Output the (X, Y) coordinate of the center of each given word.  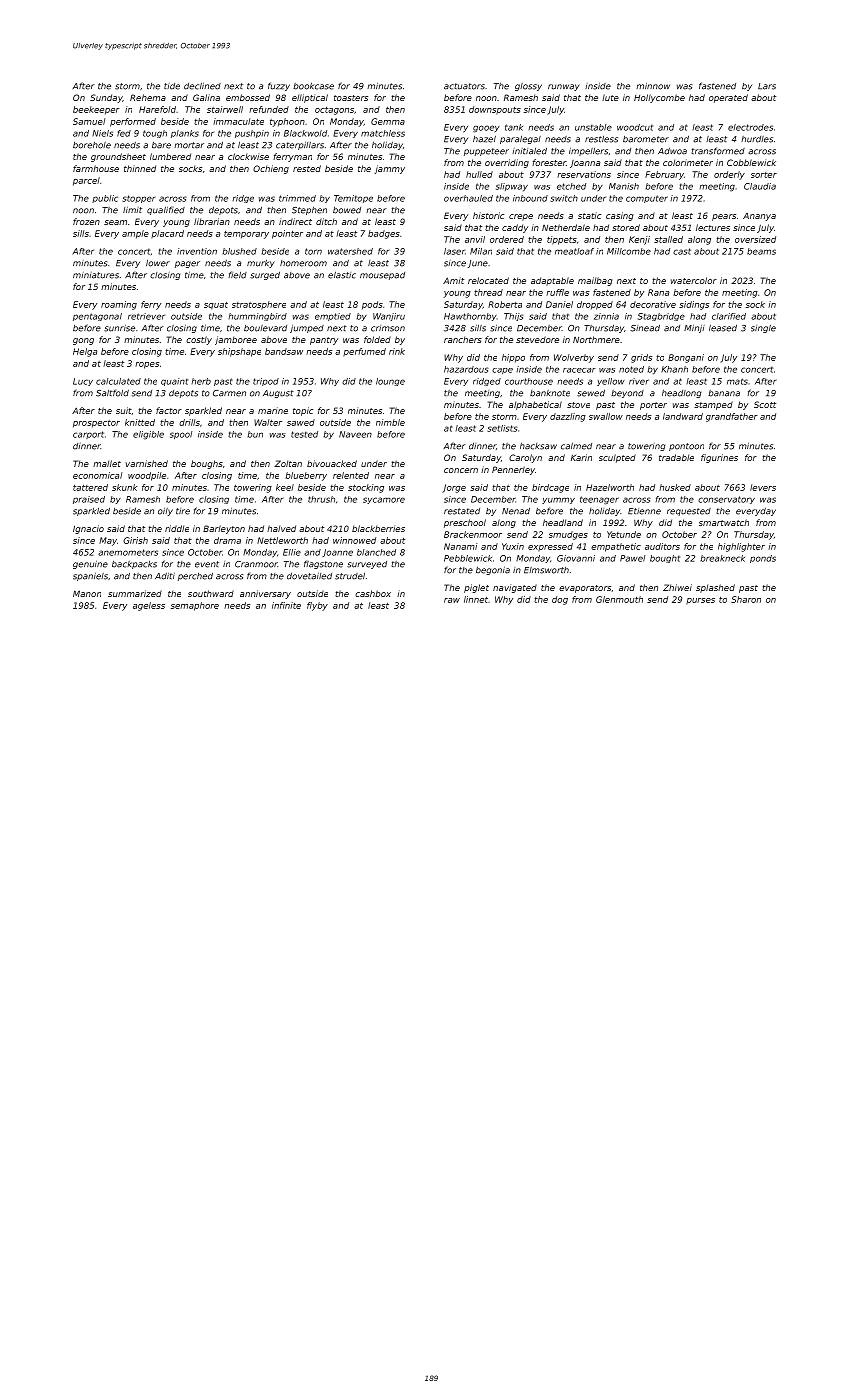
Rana (658, 292)
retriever (146, 316)
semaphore (195, 606)
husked (675, 487)
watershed (350, 251)
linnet (476, 599)
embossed (248, 97)
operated (728, 98)
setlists (502, 428)
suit (124, 410)
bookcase (313, 86)
